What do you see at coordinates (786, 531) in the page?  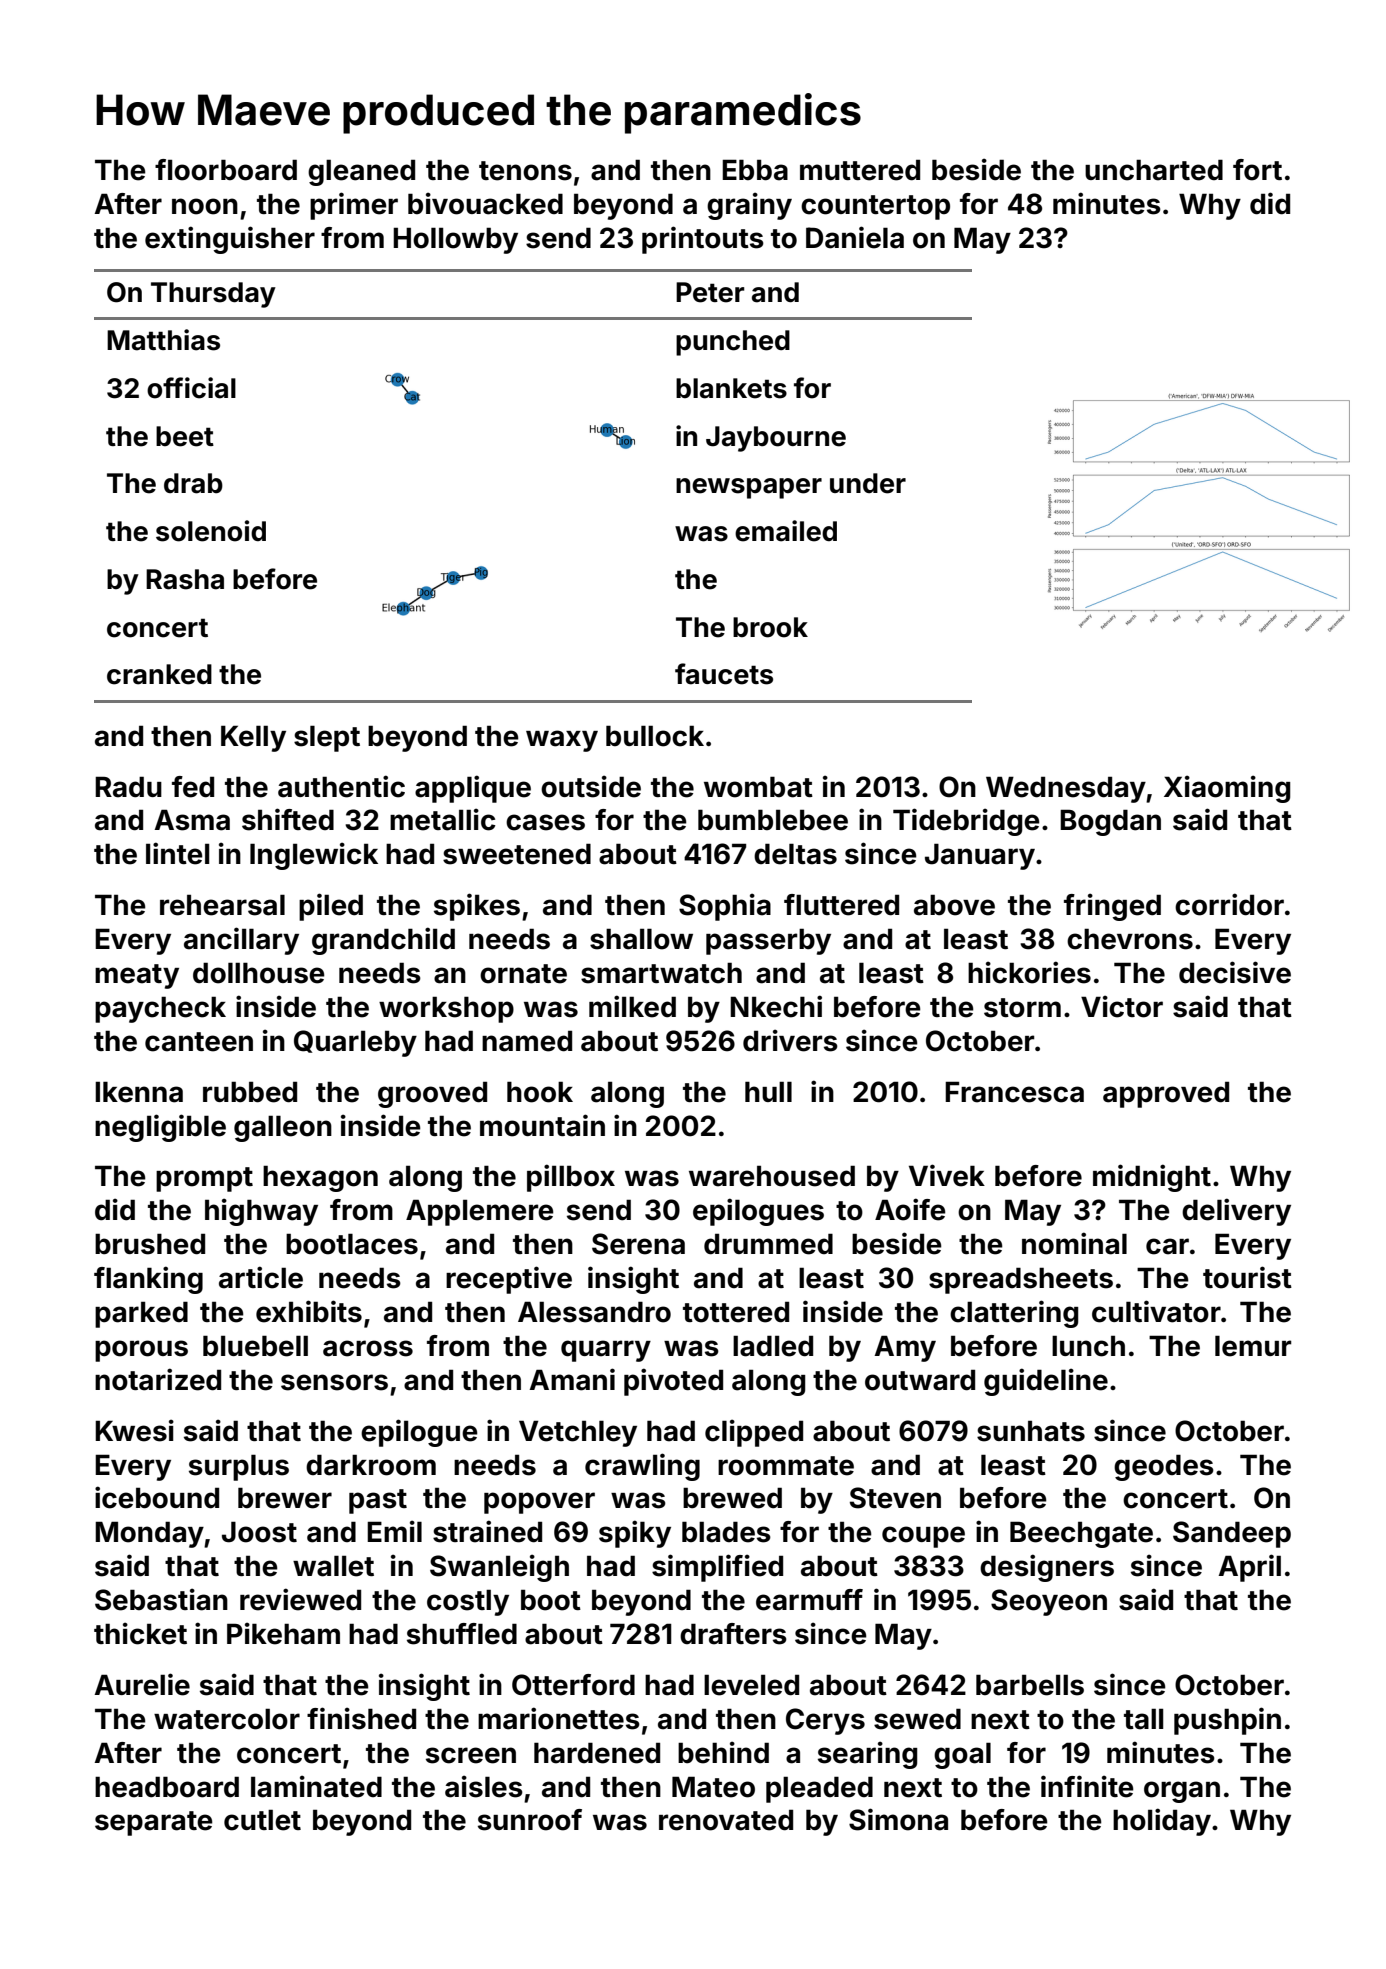 I see `emailed` at bounding box center [786, 531].
